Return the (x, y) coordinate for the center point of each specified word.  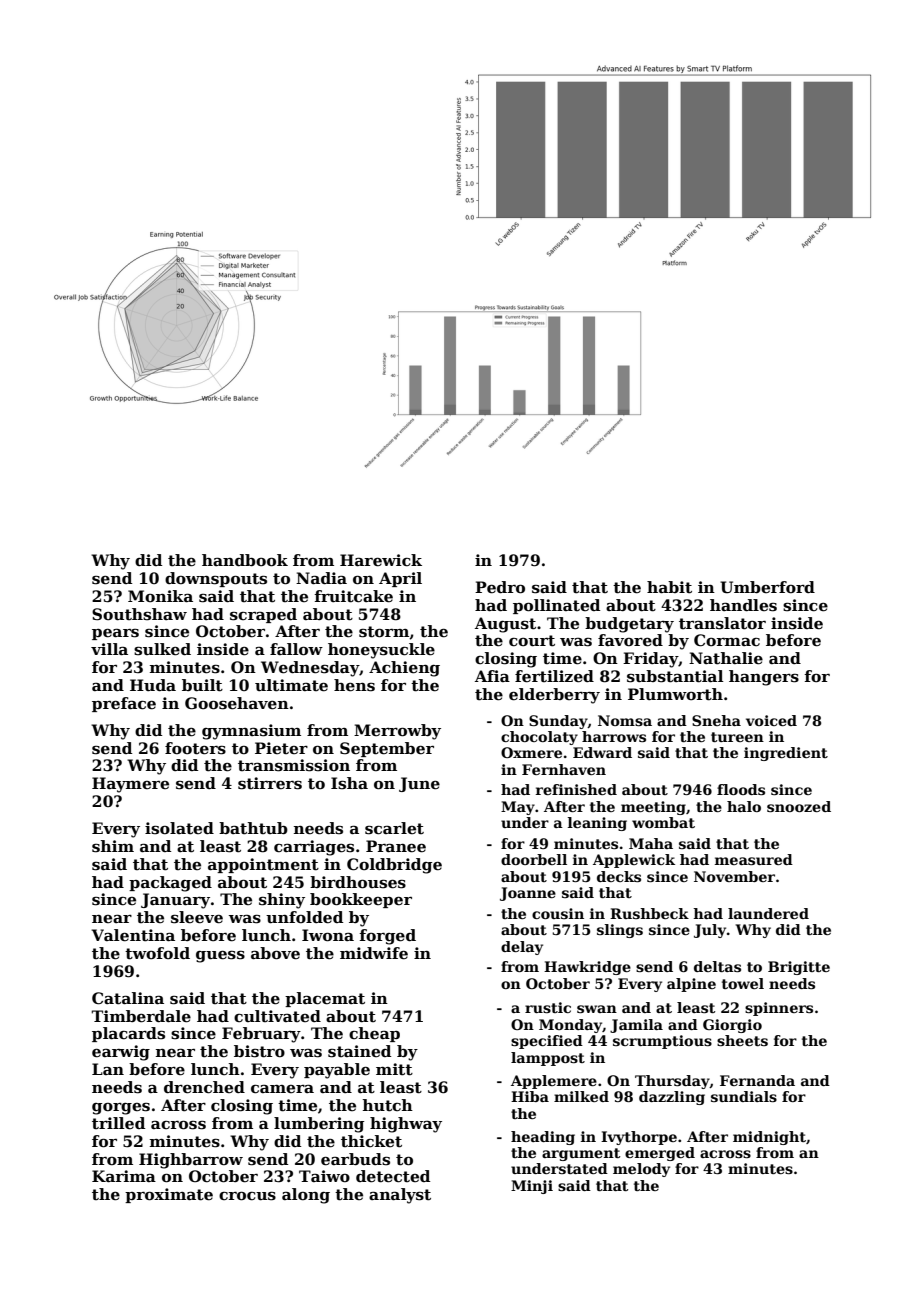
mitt (394, 1069)
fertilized (554, 676)
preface (124, 704)
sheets (742, 1040)
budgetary (629, 625)
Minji (532, 1187)
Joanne (528, 894)
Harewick (381, 560)
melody (641, 1170)
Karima (124, 1176)
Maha (651, 843)
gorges (121, 1109)
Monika (160, 596)
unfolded (304, 917)
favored (630, 640)
